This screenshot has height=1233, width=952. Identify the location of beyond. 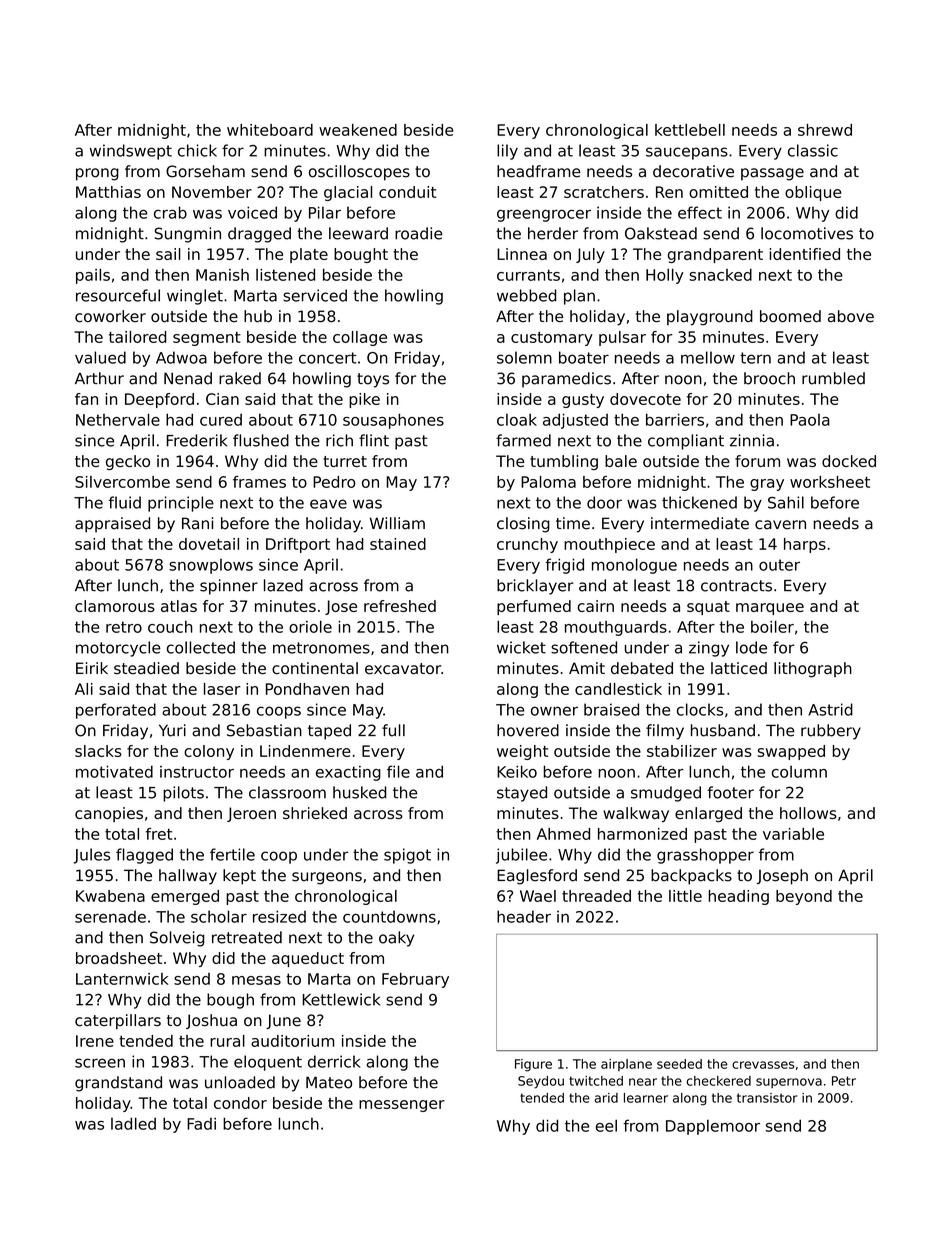
(804, 897).
